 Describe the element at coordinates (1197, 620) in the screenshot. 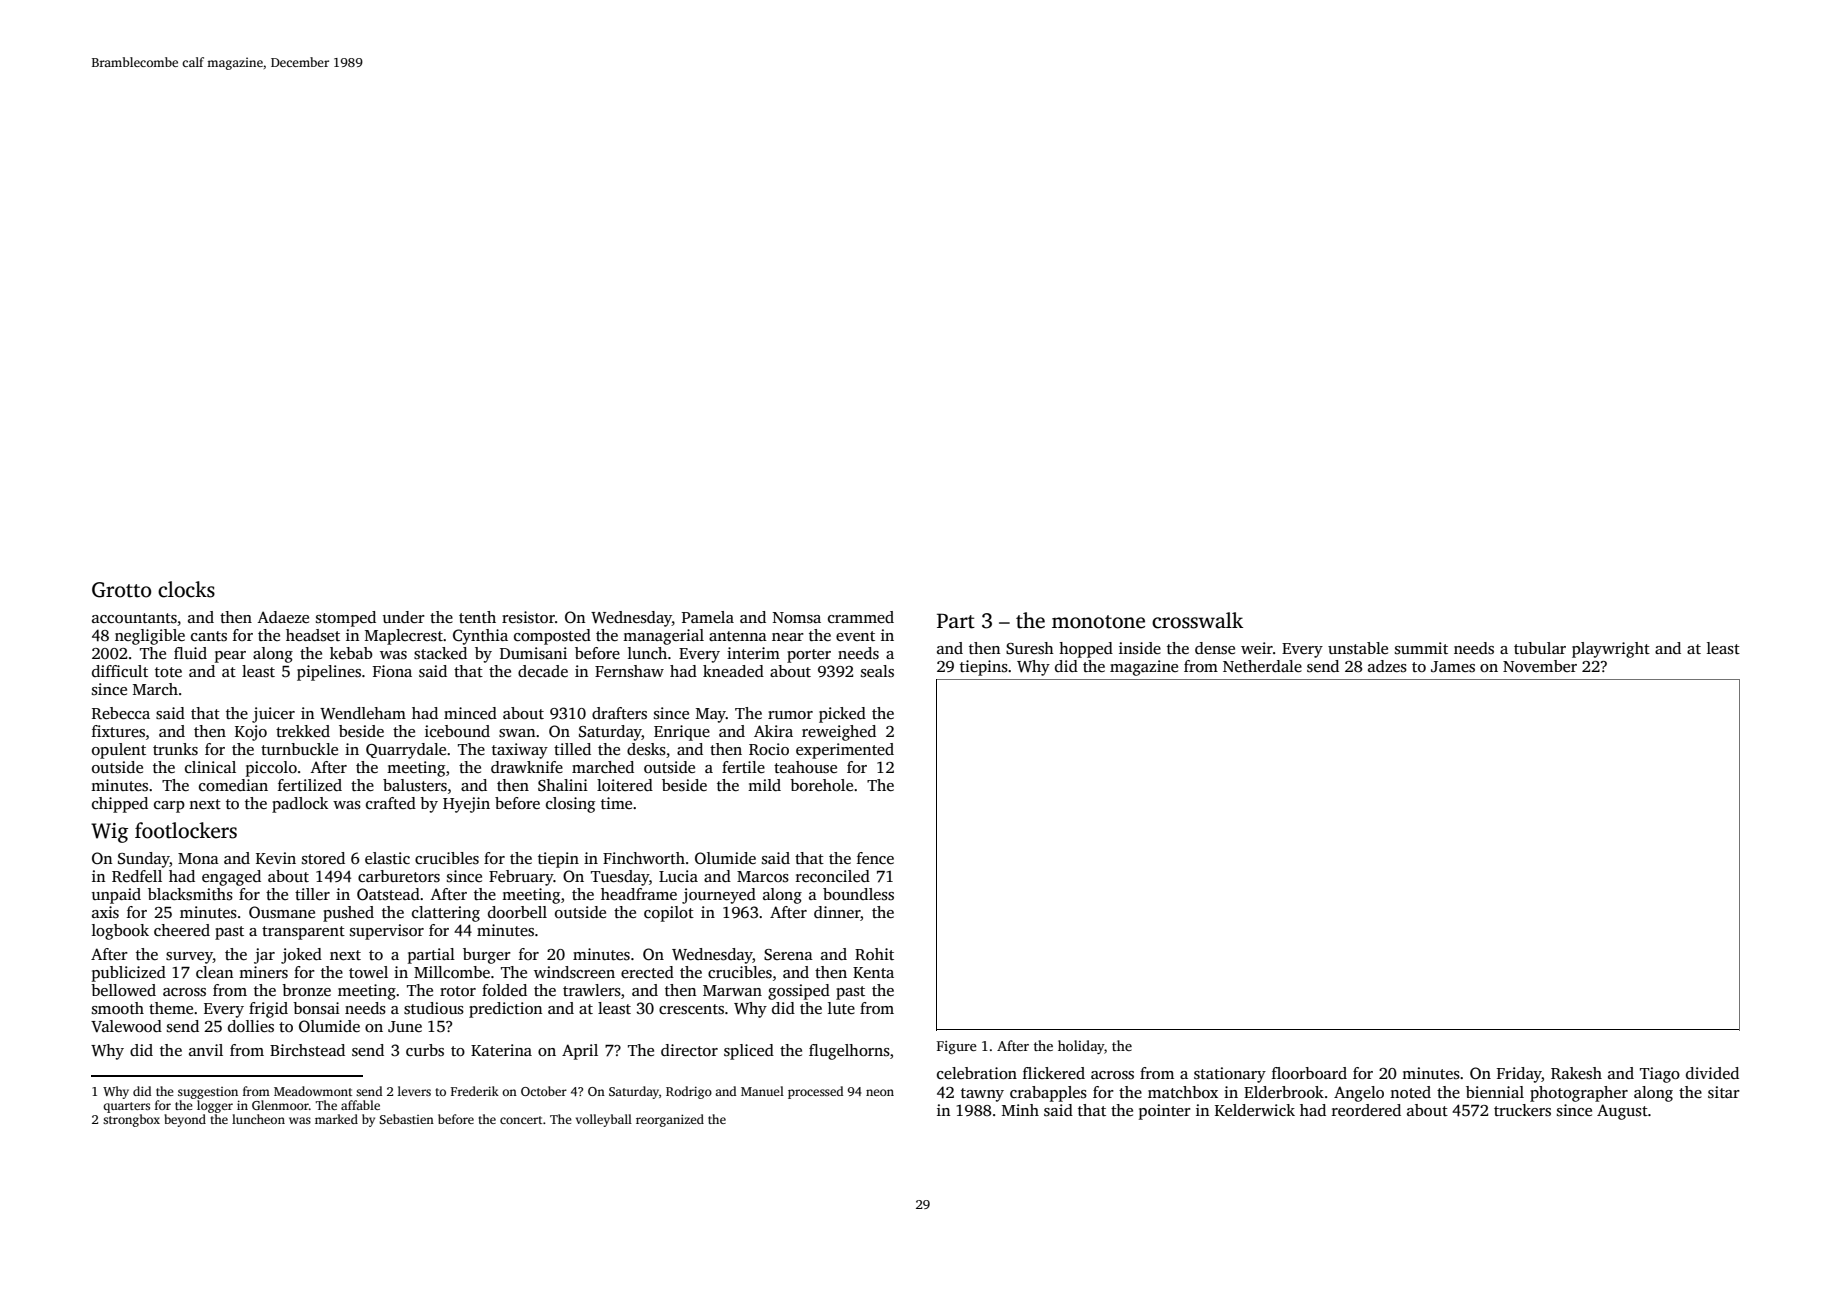

I see `crosswalk` at that location.
